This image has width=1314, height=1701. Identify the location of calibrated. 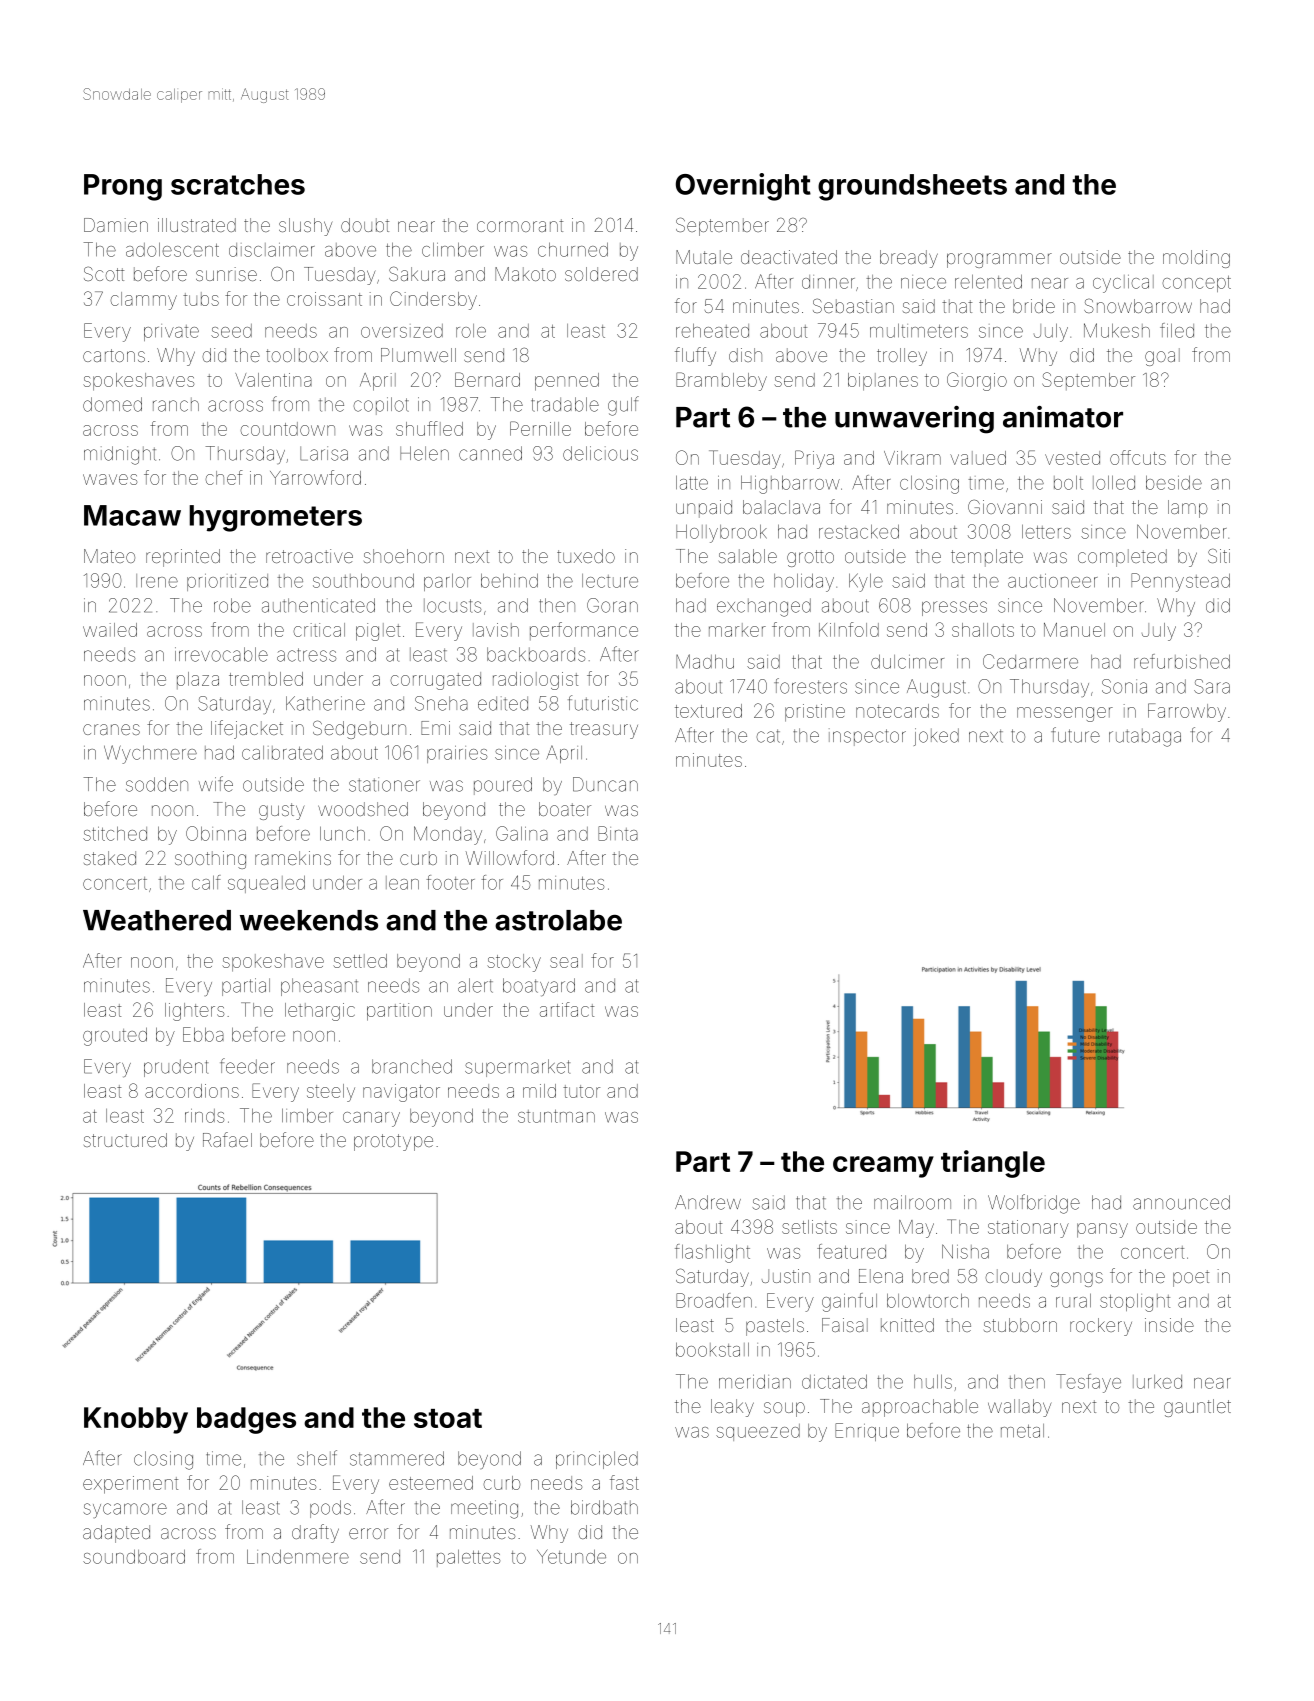
(282, 753).
